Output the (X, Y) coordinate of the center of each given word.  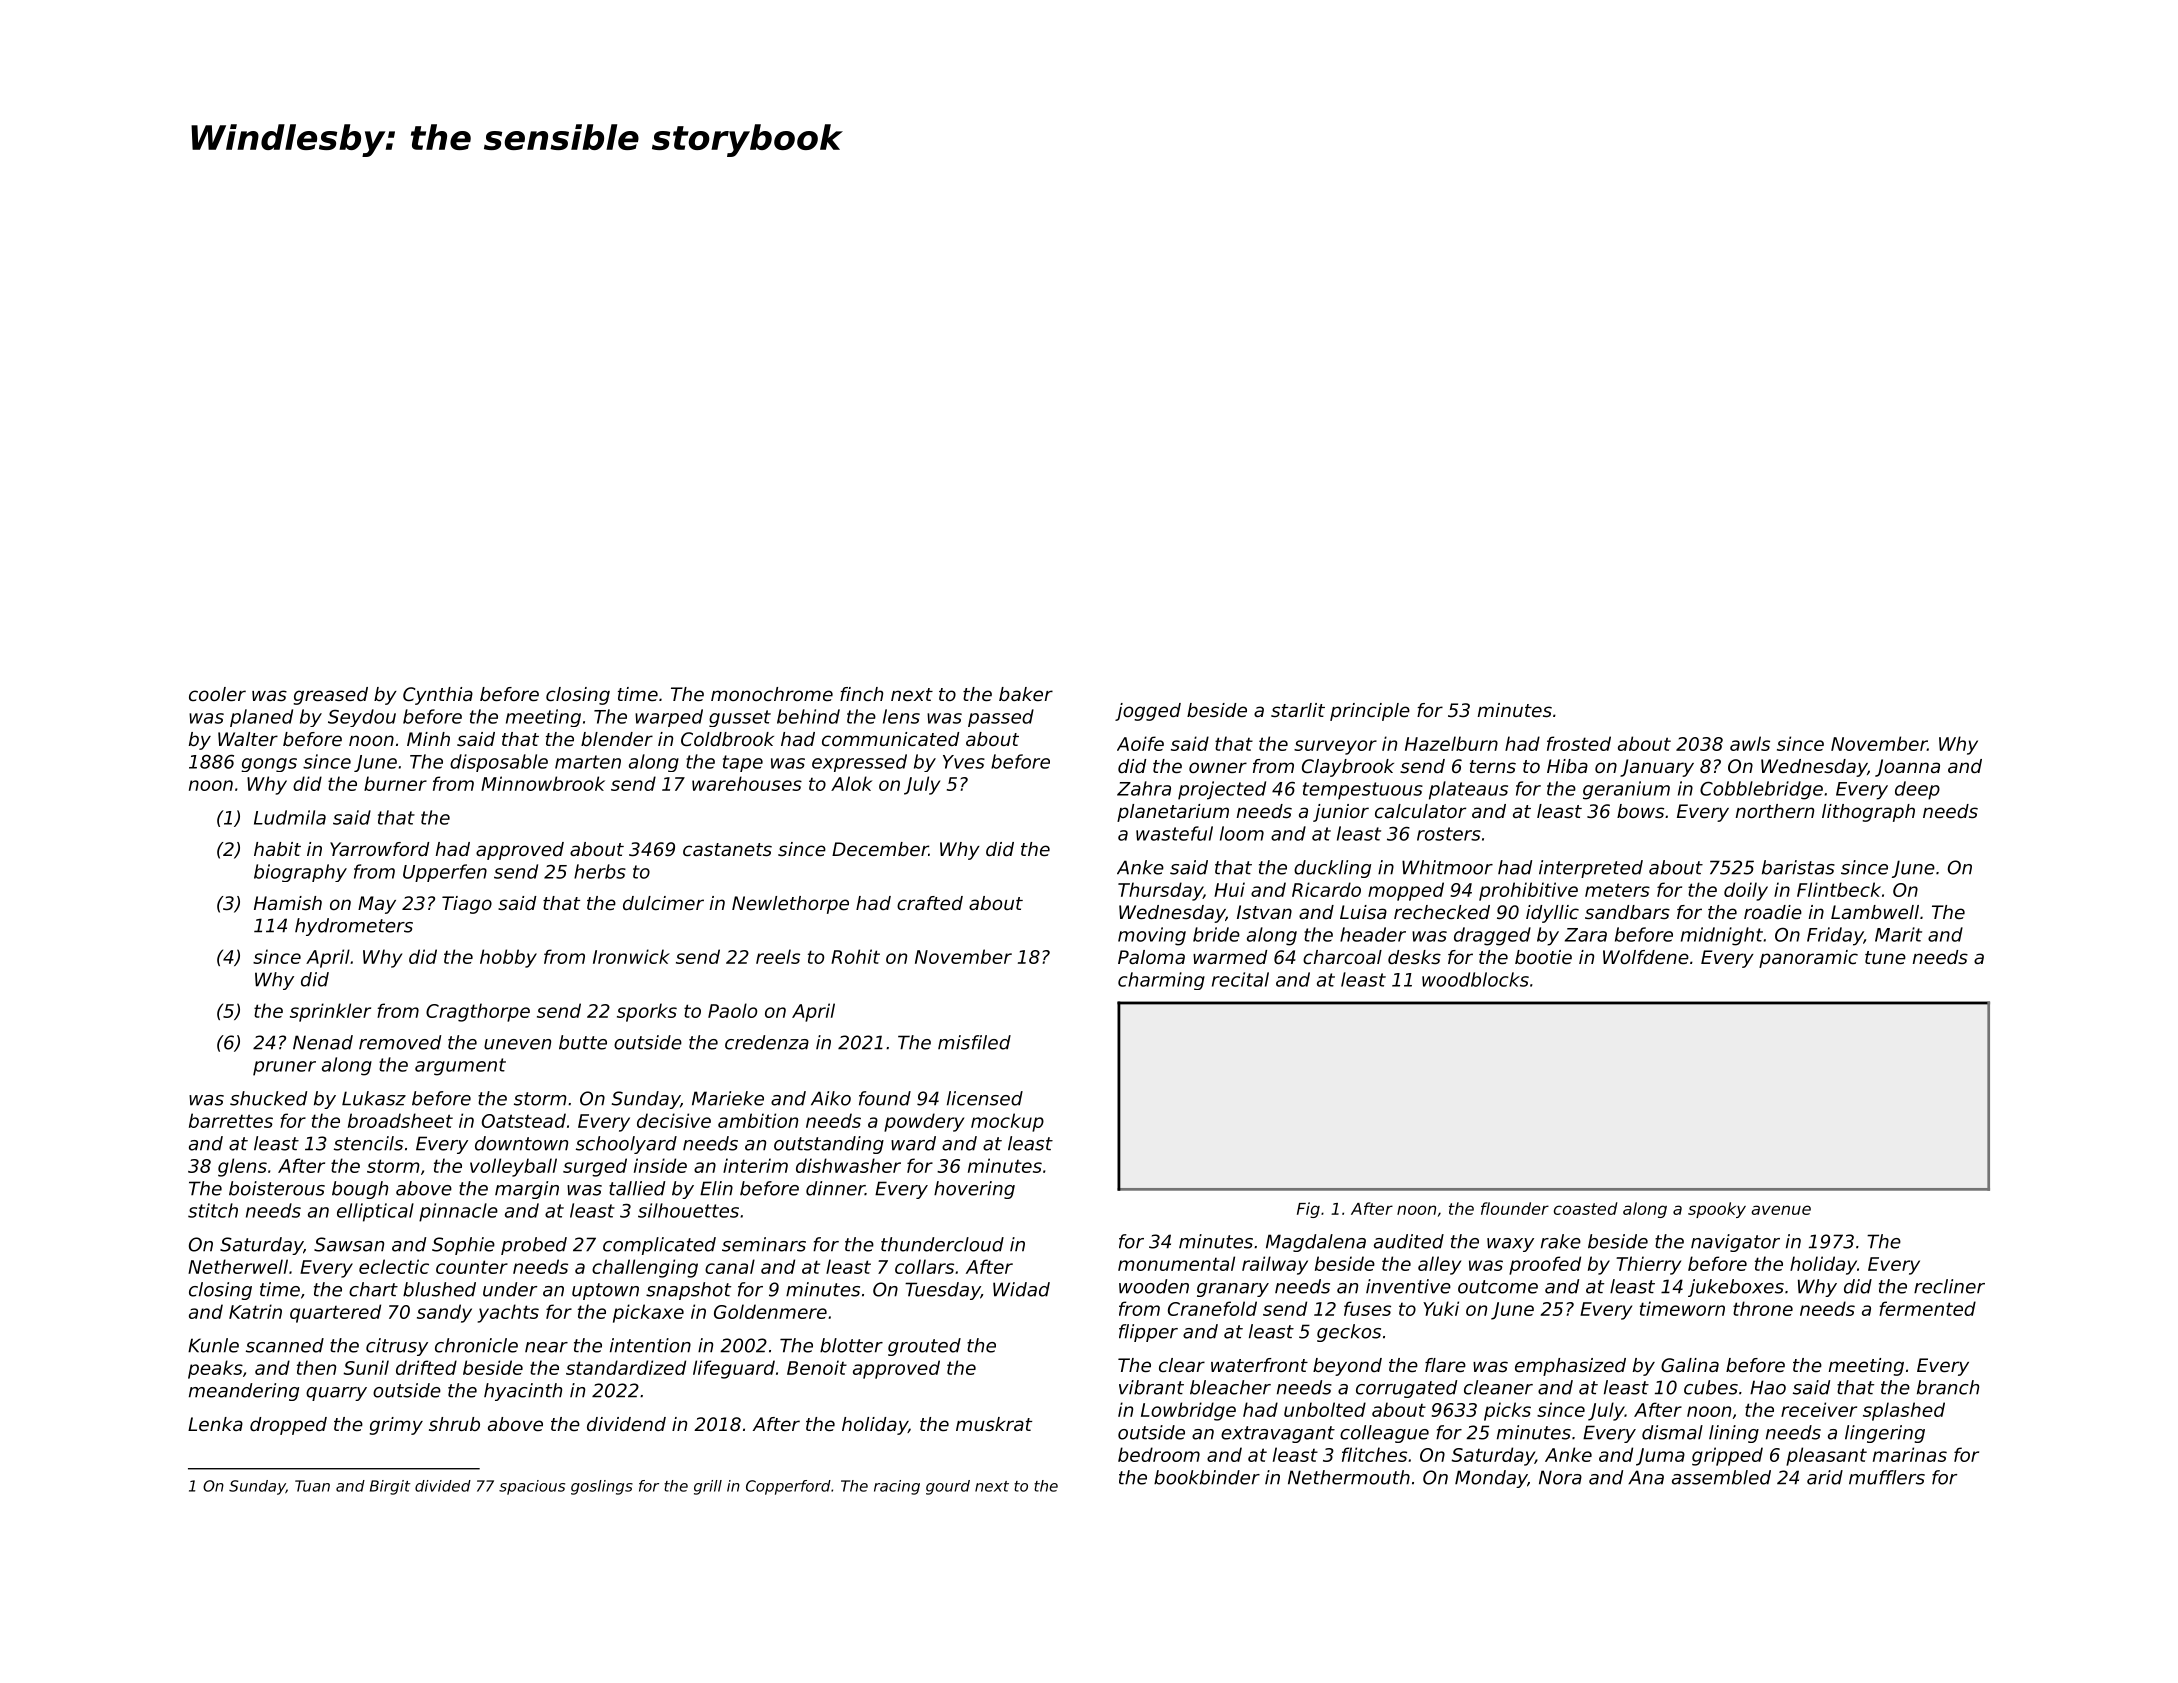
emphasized (1570, 1367)
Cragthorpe (478, 1012)
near (546, 1347)
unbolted (1325, 1409)
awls (1750, 743)
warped (669, 718)
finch (861, 694)
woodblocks (1475, 979)
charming (1161, 981)
